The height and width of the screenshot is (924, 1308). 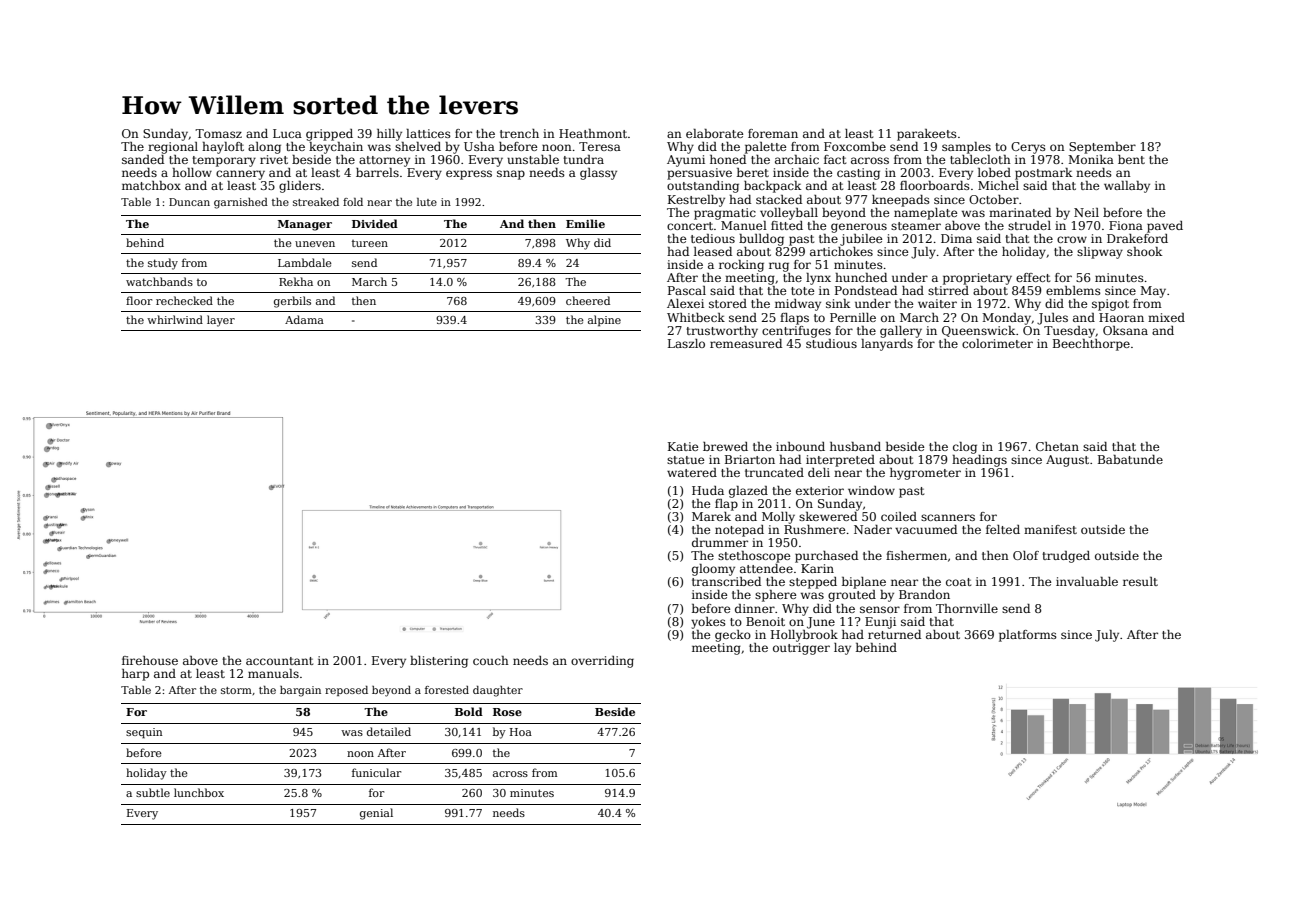 What do you see at coordinates (789, 214) in the screenshot?
I see `volleyball` at bounding box center [789, 214].
